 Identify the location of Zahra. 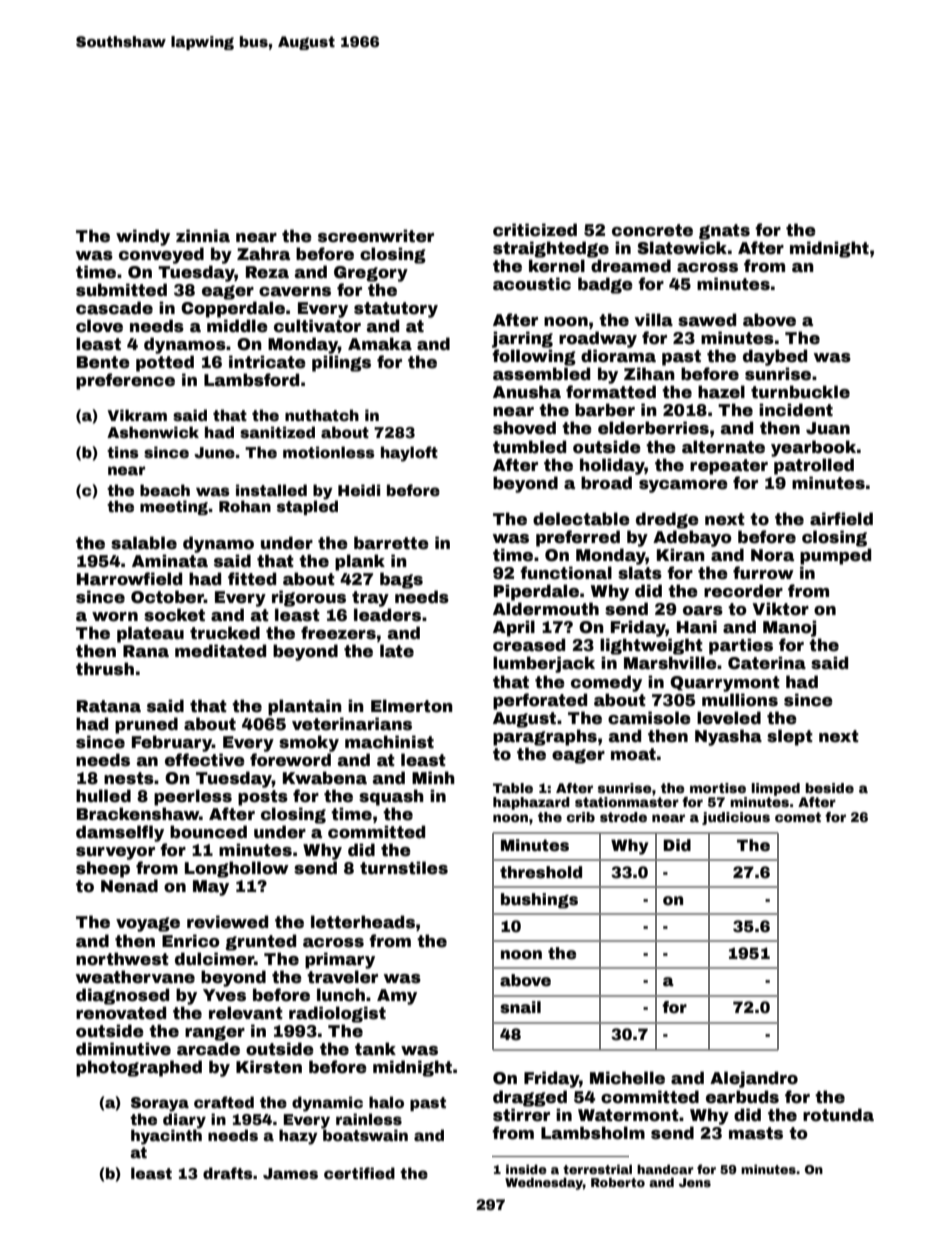
(263, 254).
